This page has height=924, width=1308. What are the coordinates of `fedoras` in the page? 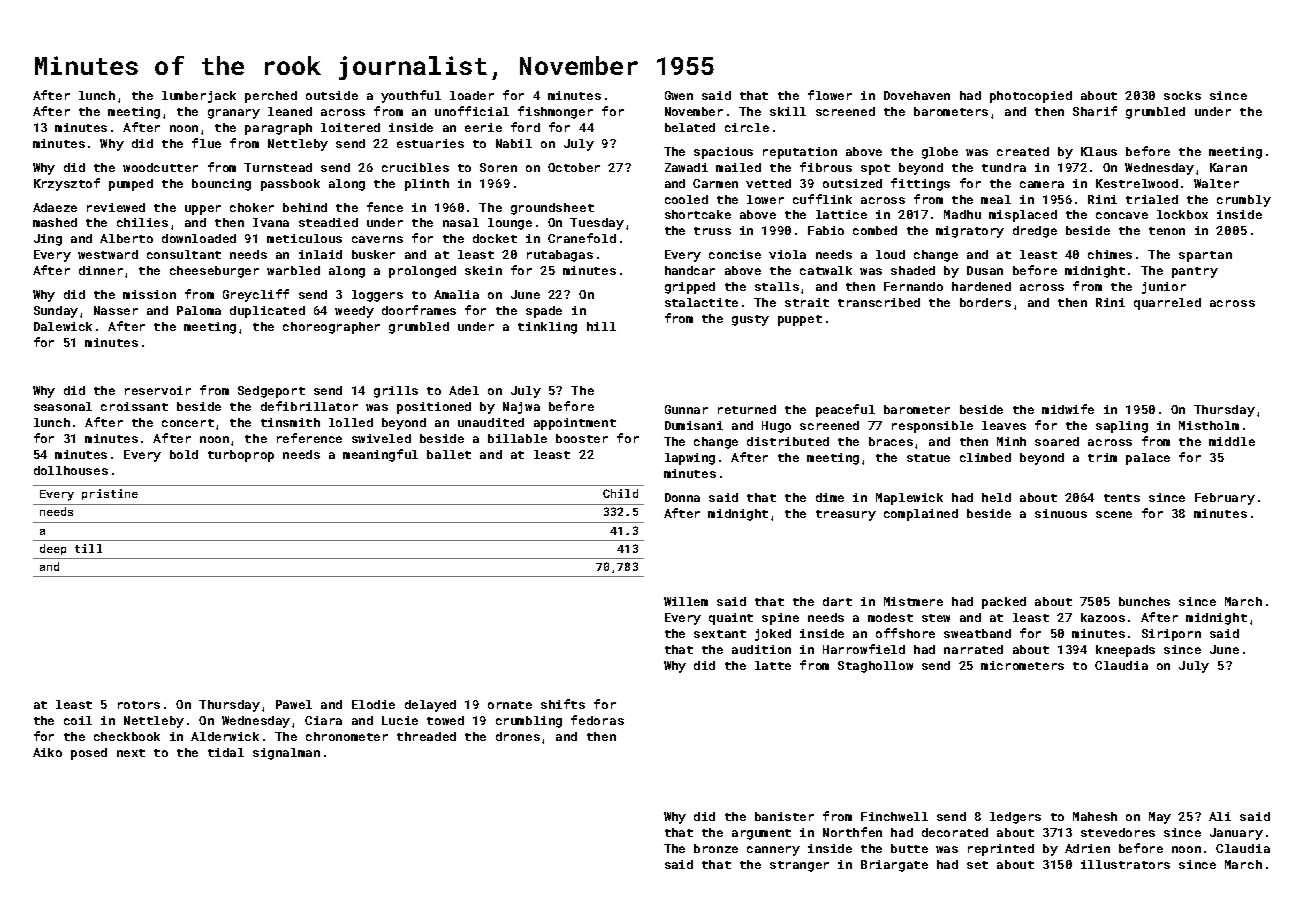 It's located at (597, 720).
